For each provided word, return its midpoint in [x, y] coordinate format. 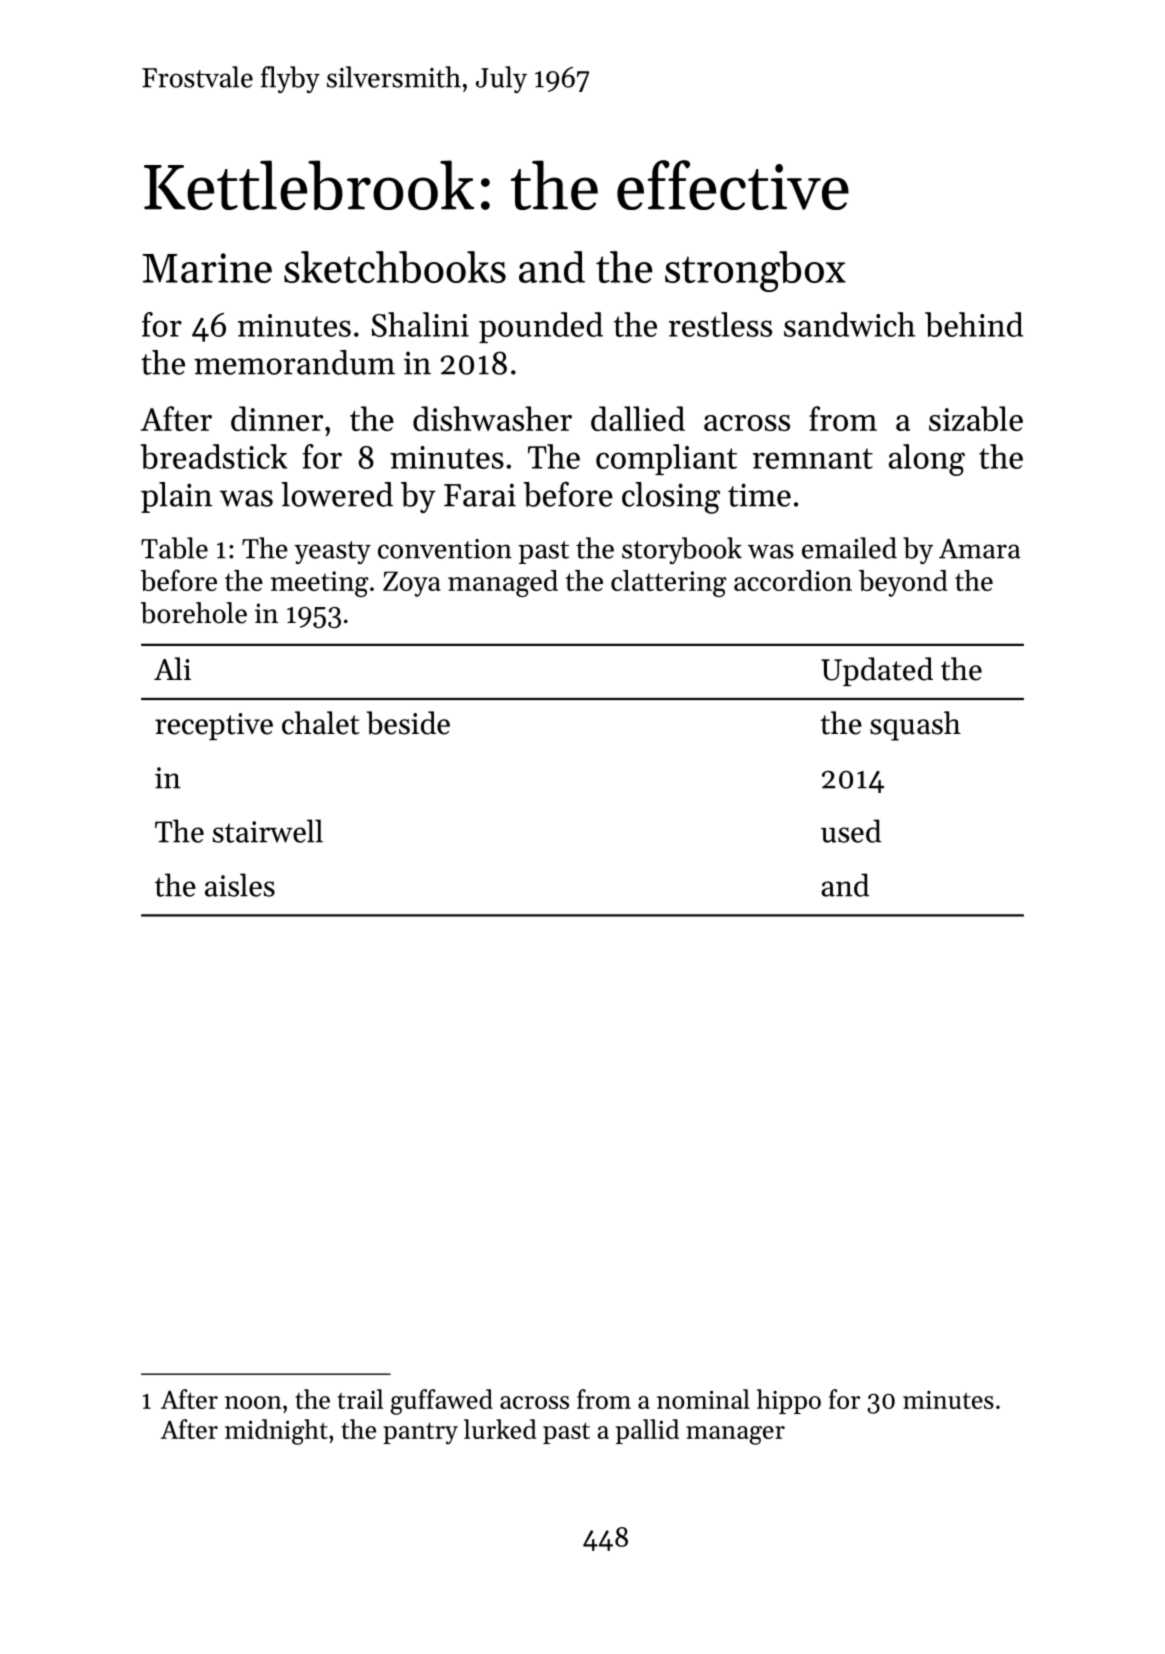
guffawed [442, 1402]
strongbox [755, 271]
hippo [789, 1401]
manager [735, 1435]
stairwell [268, 831]
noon [253, 1402]
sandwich [849, 324]
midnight [276, 1432]
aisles [240, 885]
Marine [207, 268]
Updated [877, 671]
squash [915, 726]
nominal [703, 1399]
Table [174, 548]
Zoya [412, 584]
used [851, 831]
